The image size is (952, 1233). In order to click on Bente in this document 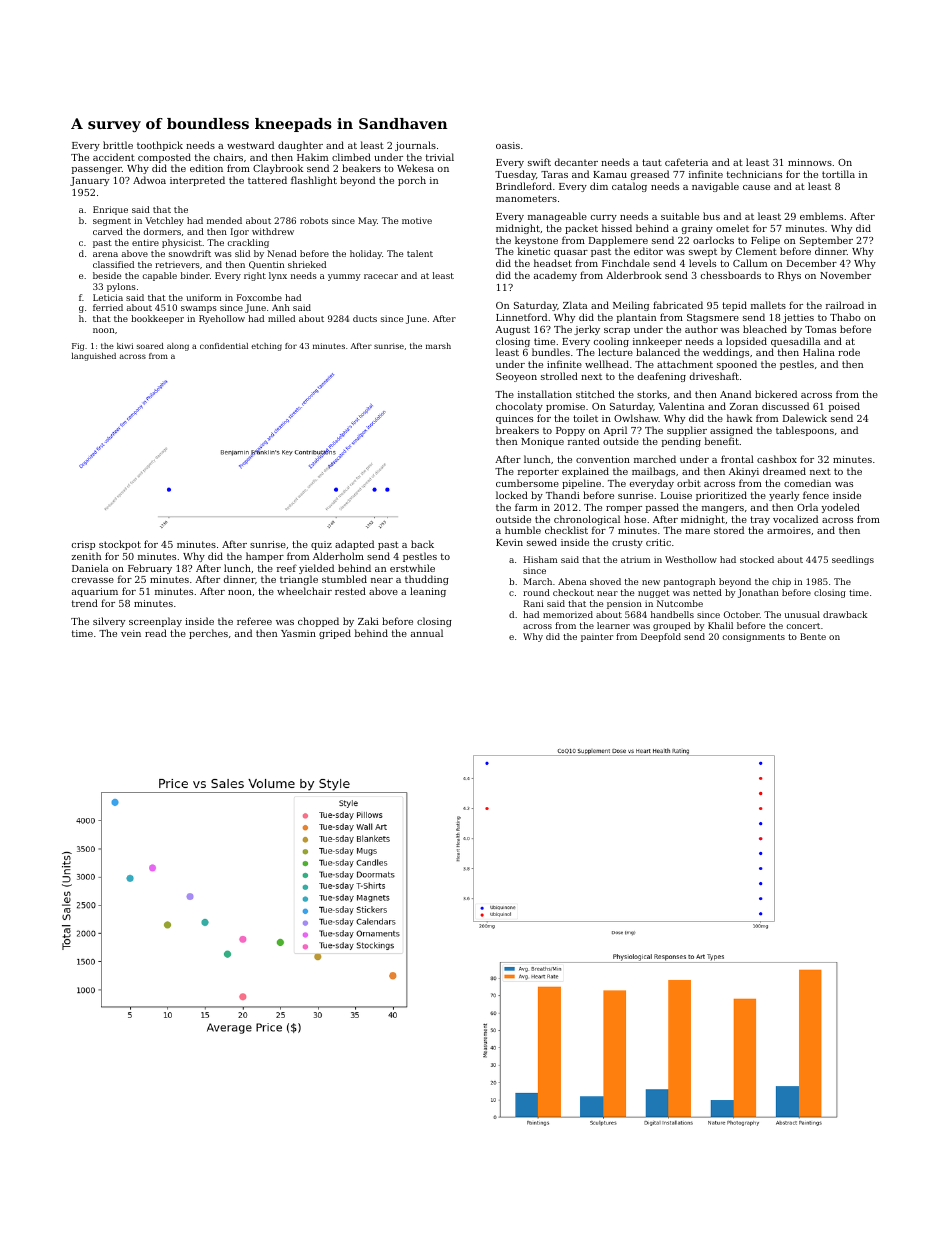, I will do `click(813, 636)`.
